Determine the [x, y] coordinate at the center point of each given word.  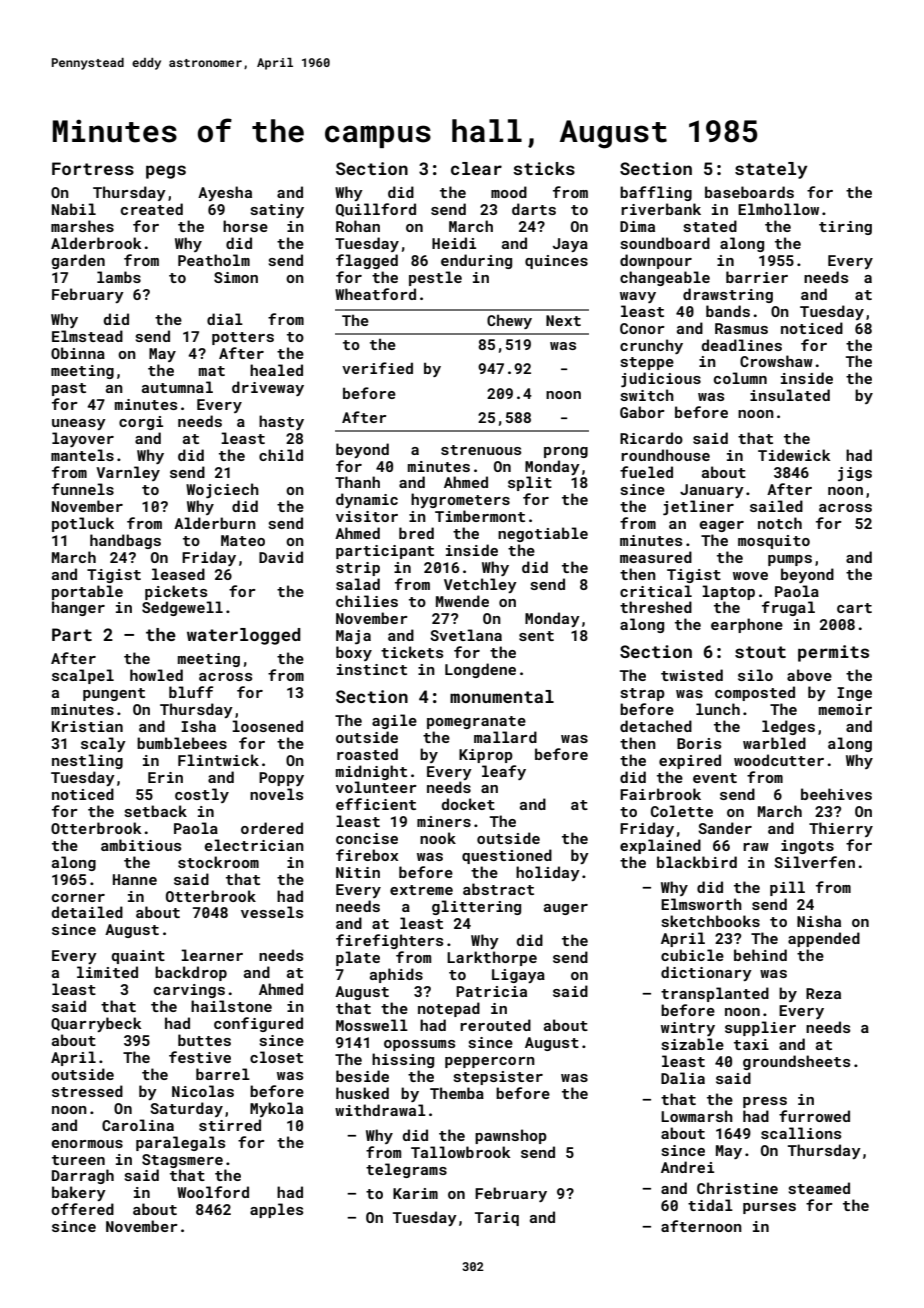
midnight [371, 772]
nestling [87, 761]
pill [787, 888]
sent [536, 636]
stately [771, 170]
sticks [544, 168]
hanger [78, 608]
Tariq [497, 1219]
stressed [87, 1091]
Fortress [93, 168]
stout [760, 652]
